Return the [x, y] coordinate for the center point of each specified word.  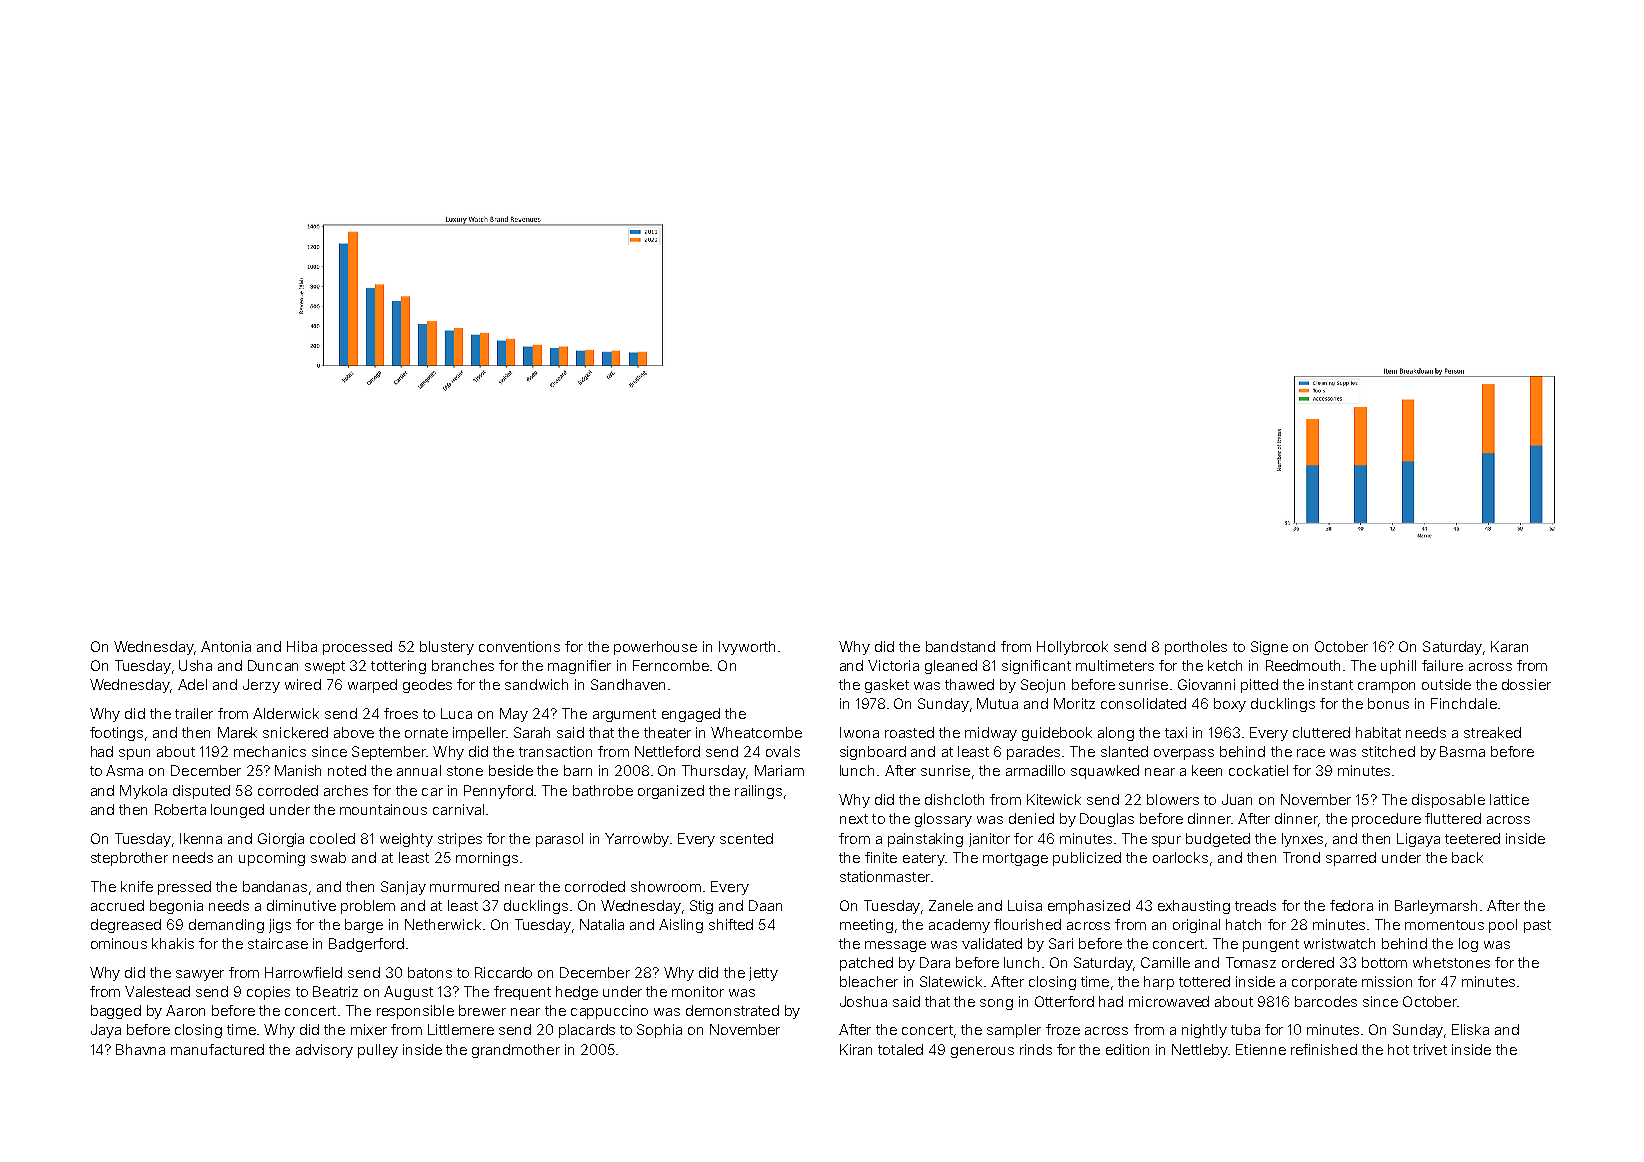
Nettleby [1200, 1051]
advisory [324, 1051]
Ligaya [1418, 840]
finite [881, 857]
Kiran [856, 1049]
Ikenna [201, 838]
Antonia [226, 646]
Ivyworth [747, 648]
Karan [1509, 646]
